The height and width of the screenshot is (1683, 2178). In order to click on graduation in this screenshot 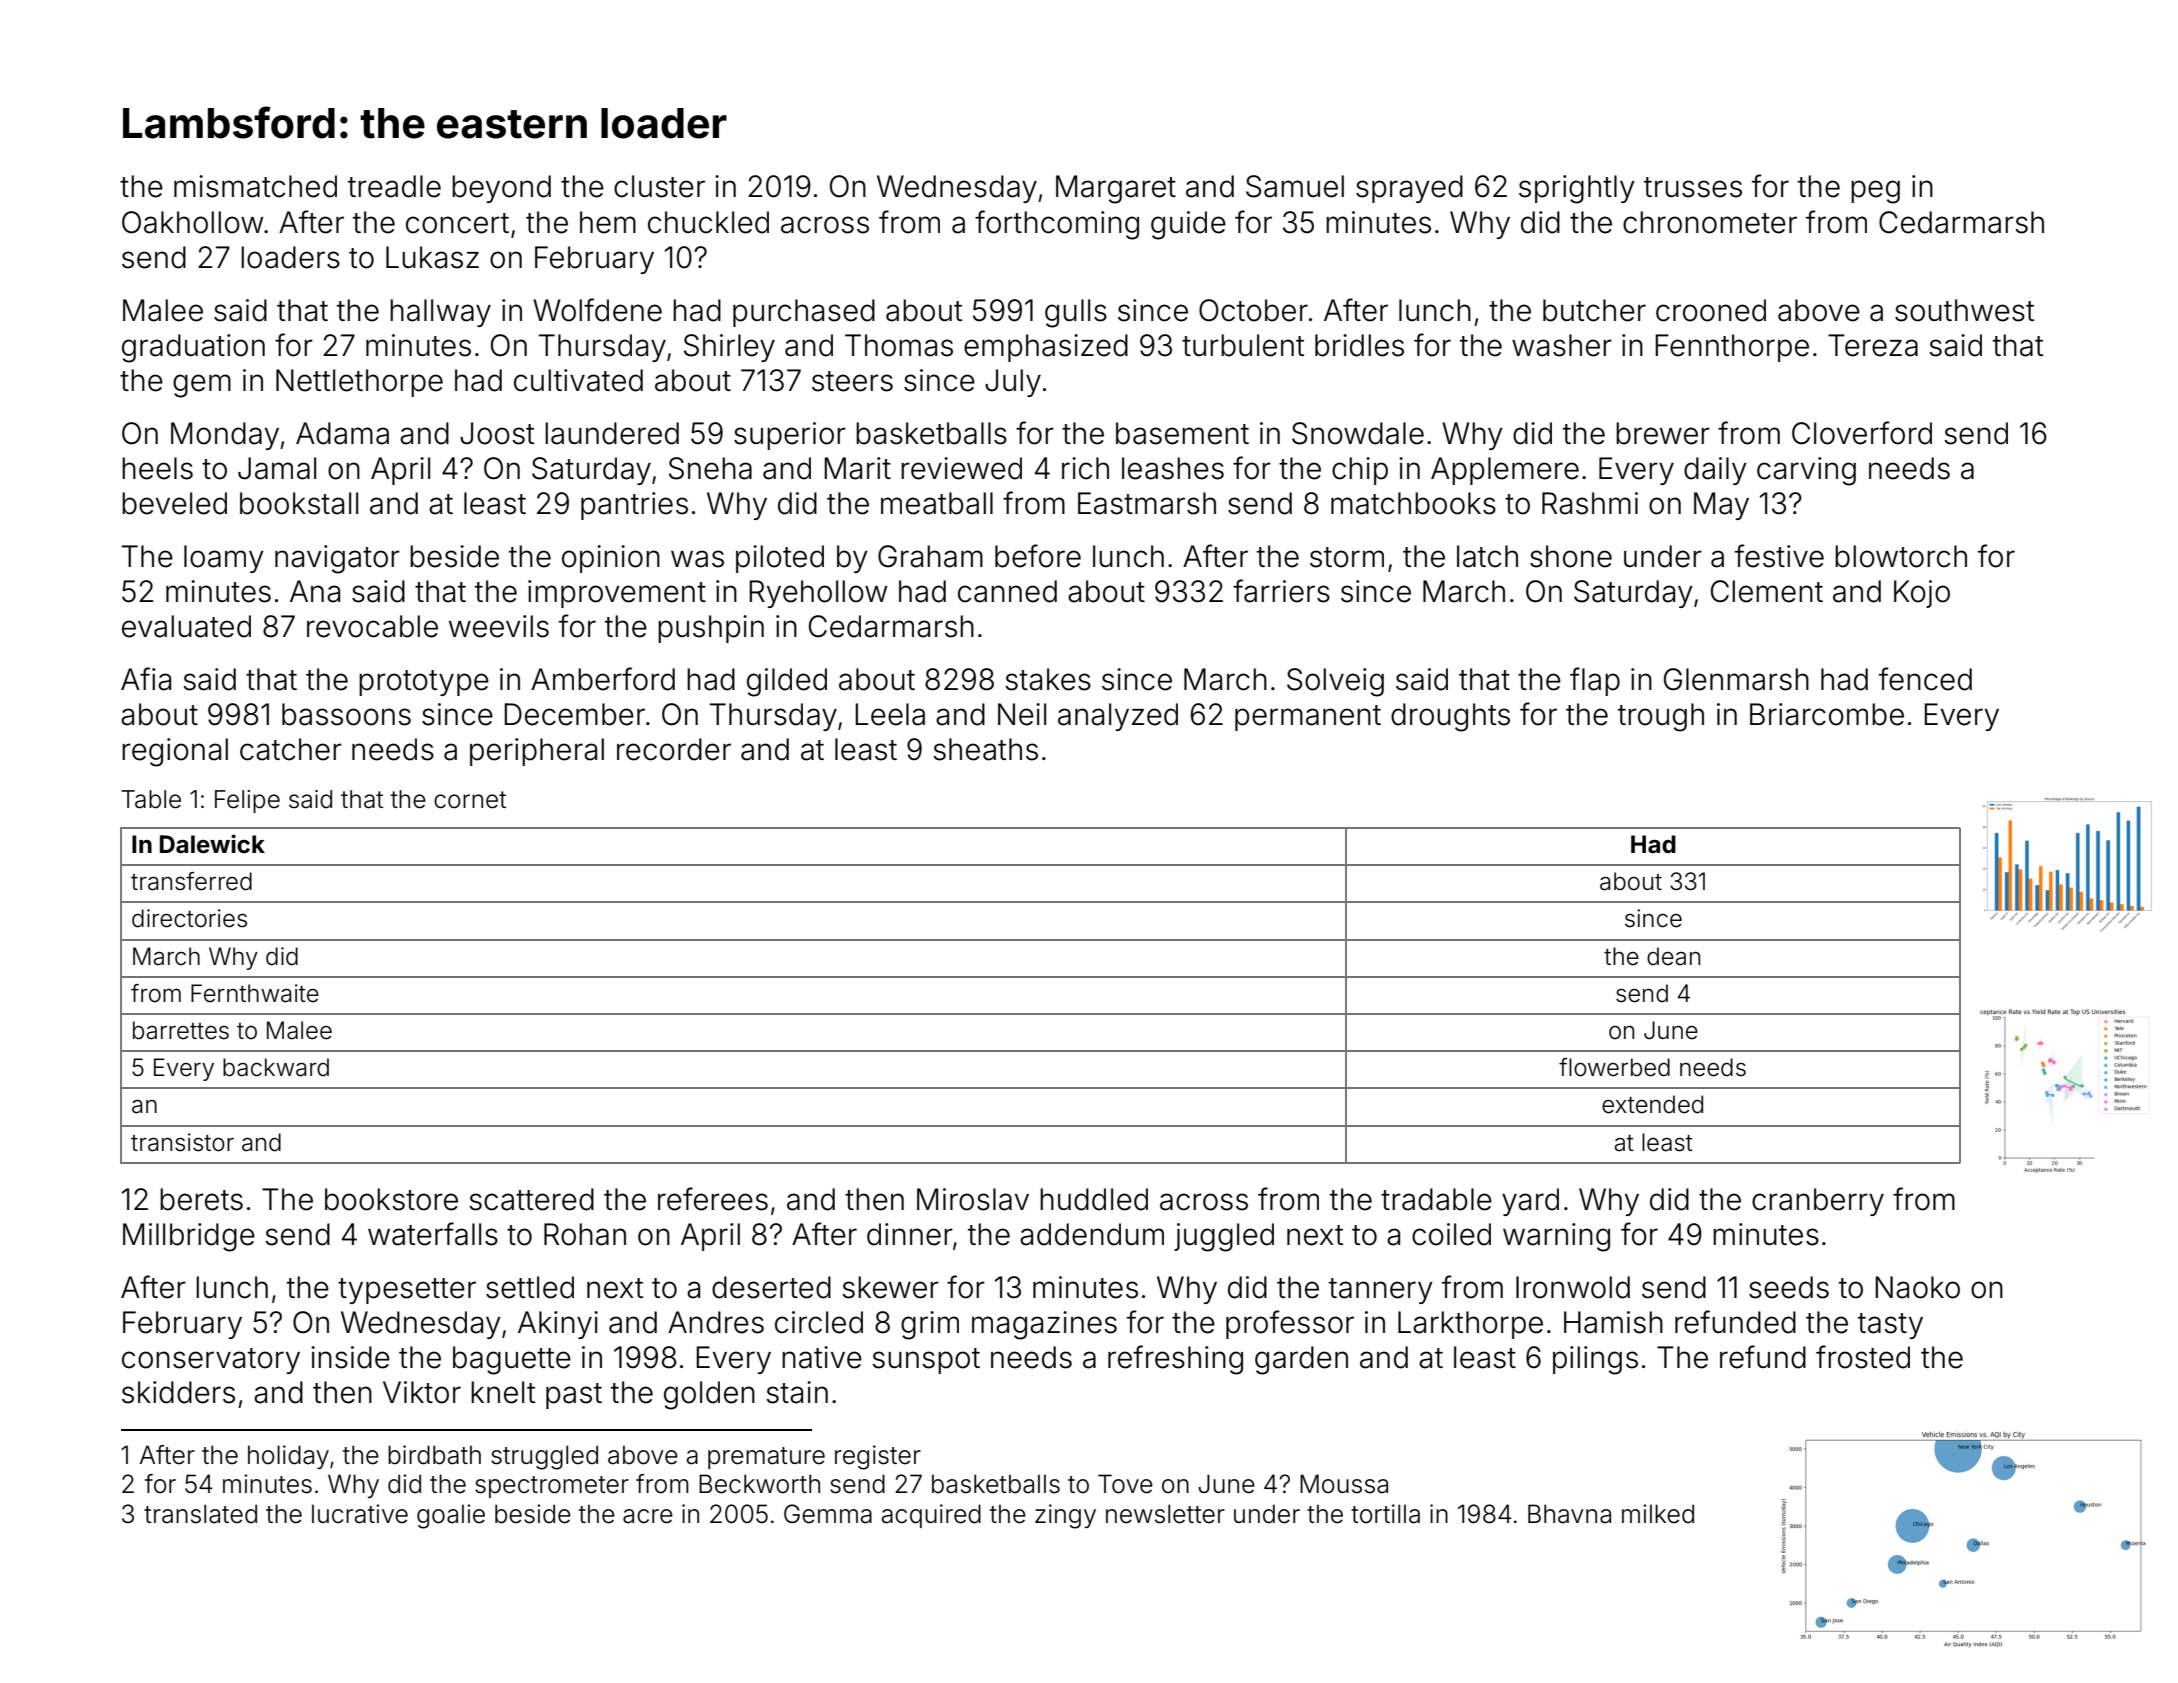, I will do `click(193, 348)`.
